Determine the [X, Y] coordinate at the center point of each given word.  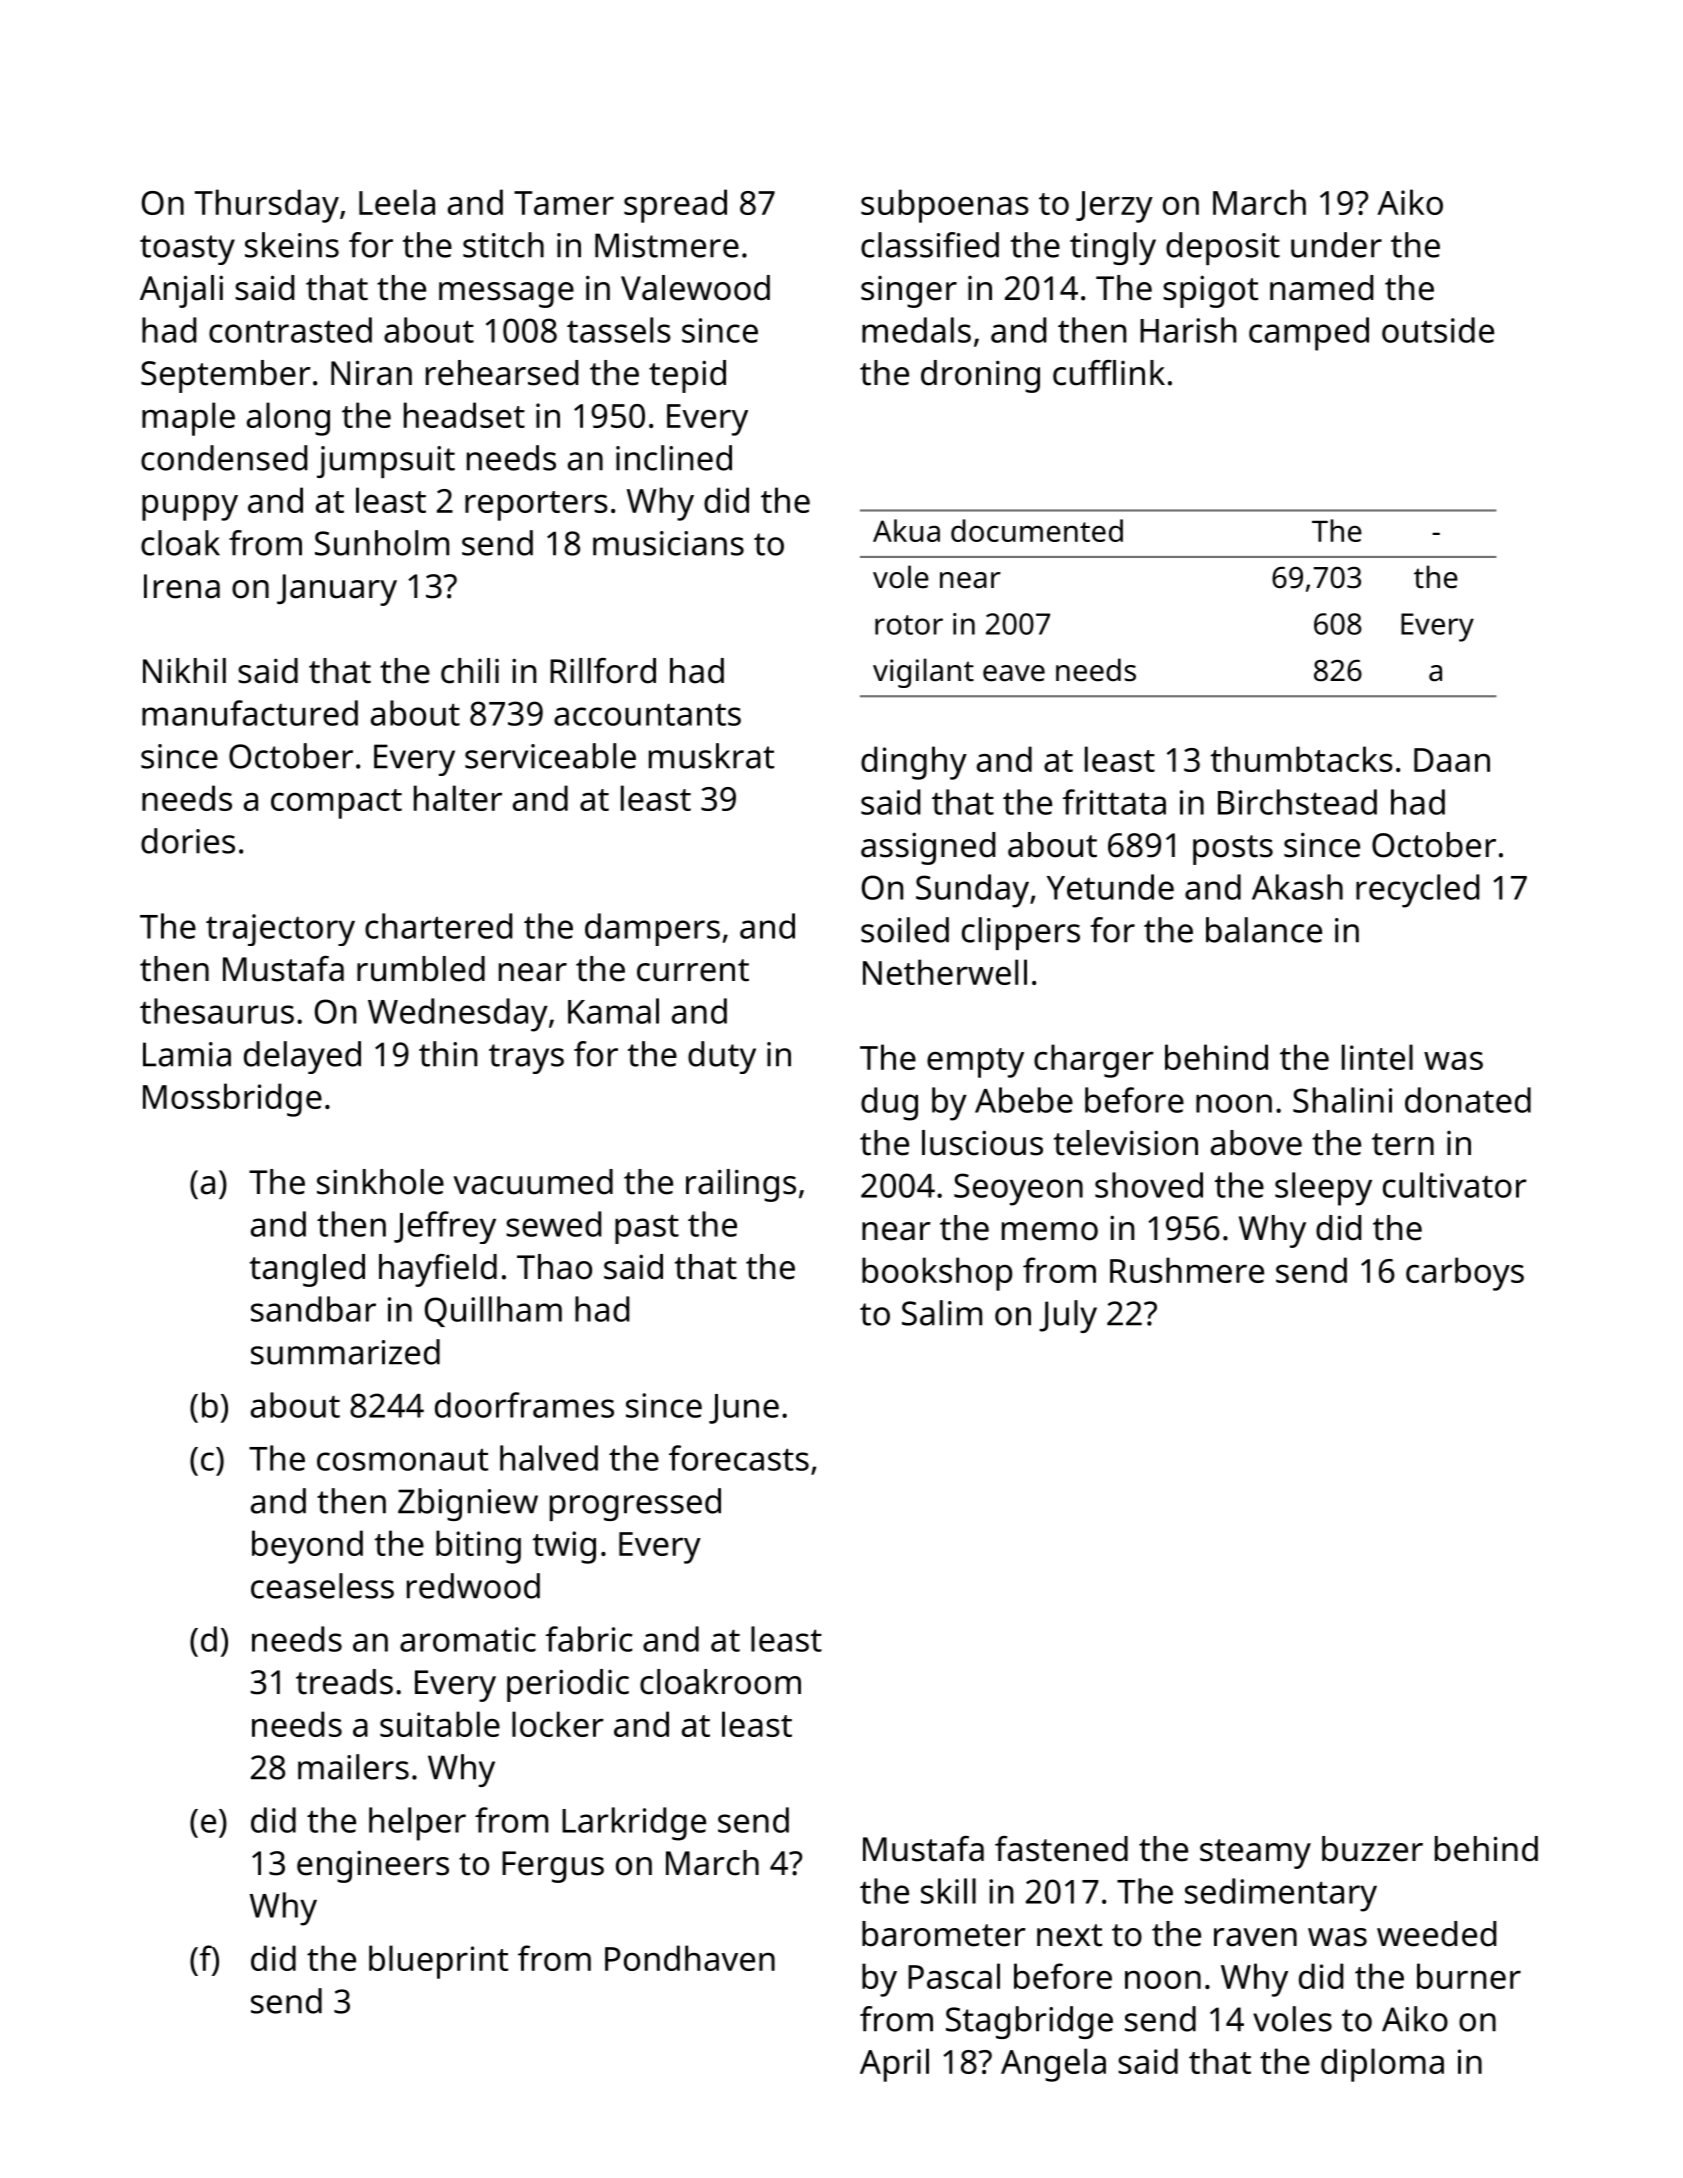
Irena [182, 586]
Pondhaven [690, 1958]
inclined [674, 458]
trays [526, 1059]
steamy [1255, 1854]
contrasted [290, 330]
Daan [1452, 760]
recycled [1417, 891]
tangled [307, 1270]
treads [344, 1682]
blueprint [438, 1962]
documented [1037, 530]
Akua [906, 530]
